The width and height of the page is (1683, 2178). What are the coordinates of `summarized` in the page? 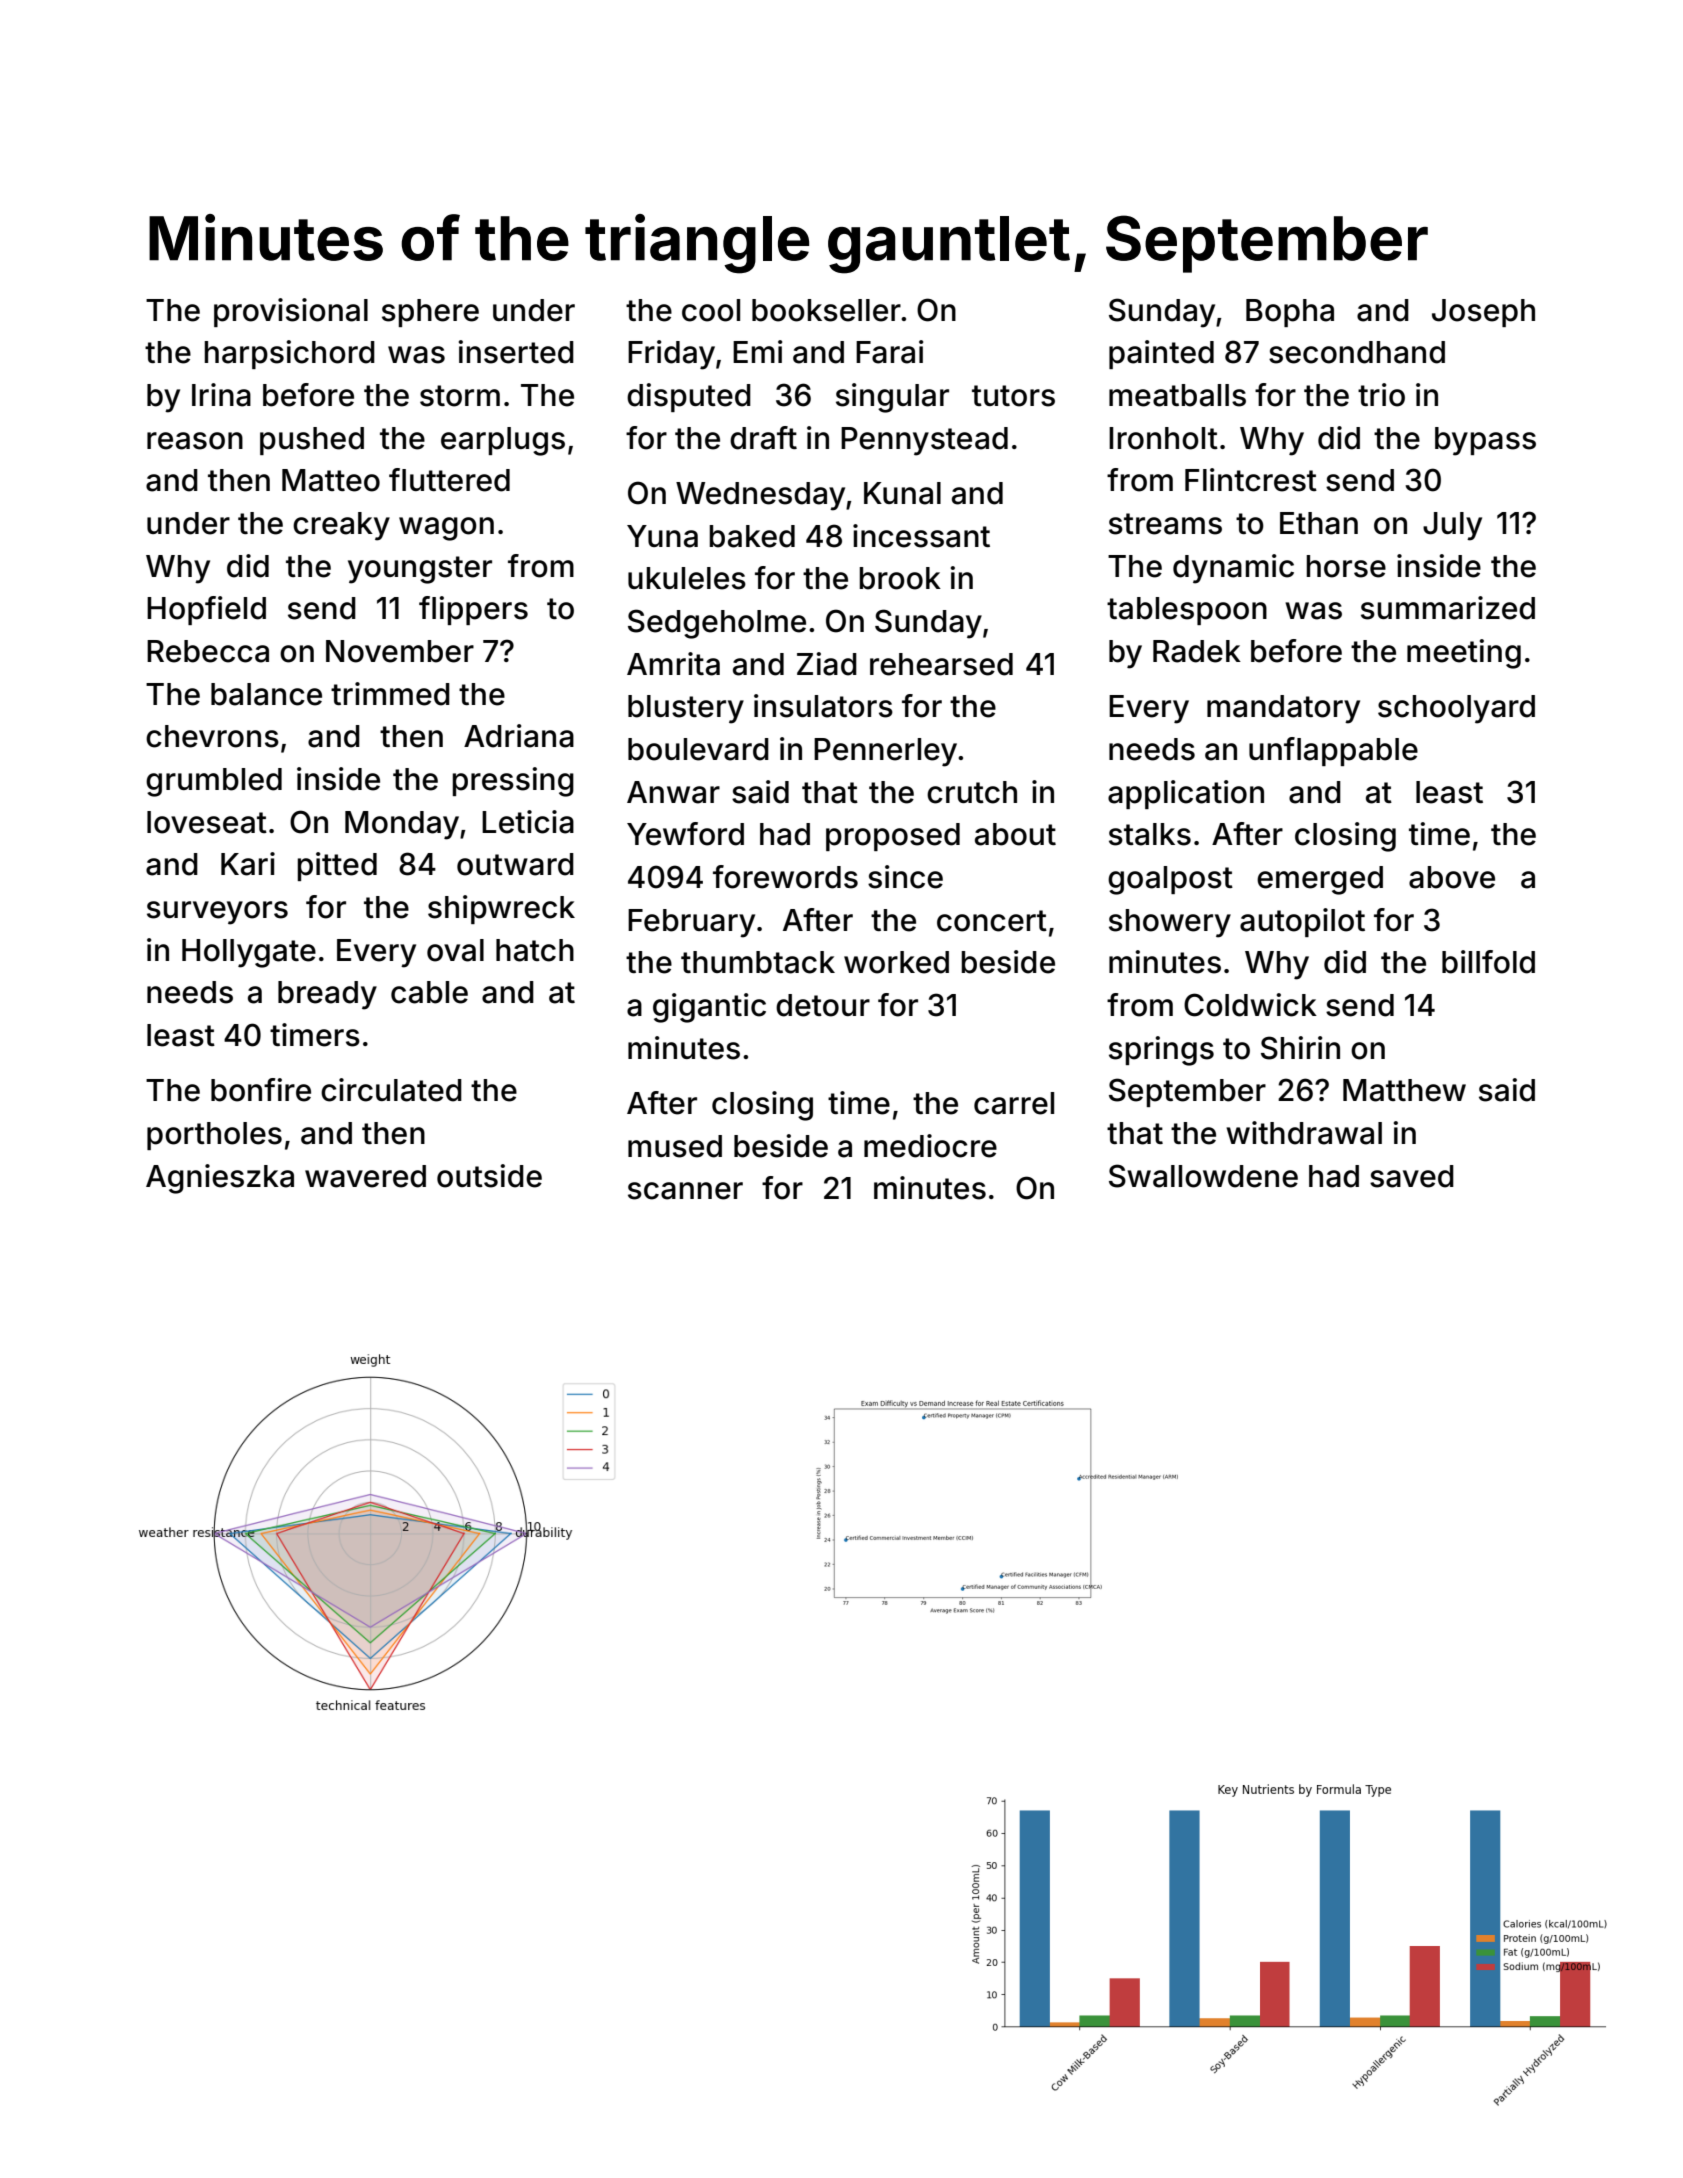 It's located at (1448, 608).
